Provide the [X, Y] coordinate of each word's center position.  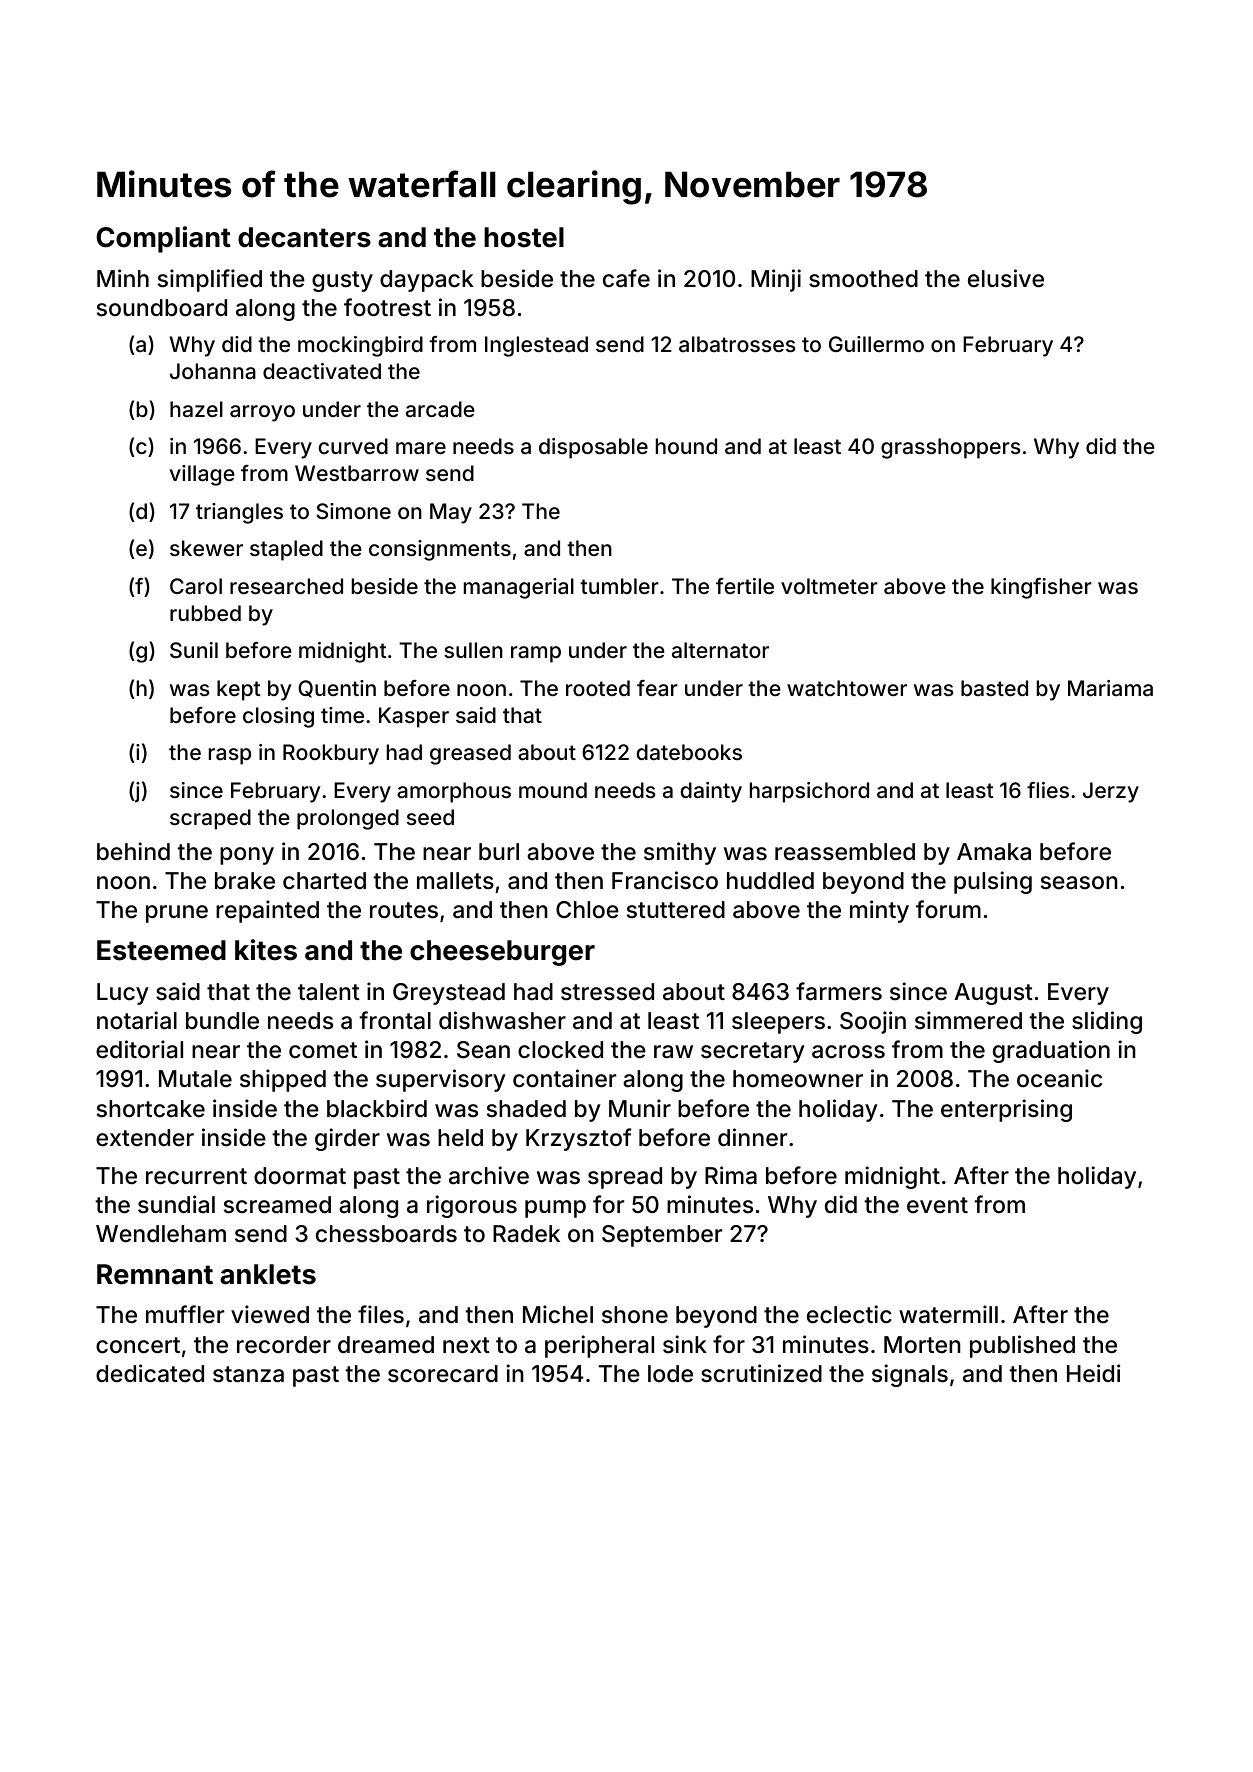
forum [948, 909]
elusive [1006, 278]
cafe [626, 278]
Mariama [1110, 688]
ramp [536, 654]
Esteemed [161, 950]
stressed [607, 992]
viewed [270, 1314]
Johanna [213, 371]
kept [238, 690]
